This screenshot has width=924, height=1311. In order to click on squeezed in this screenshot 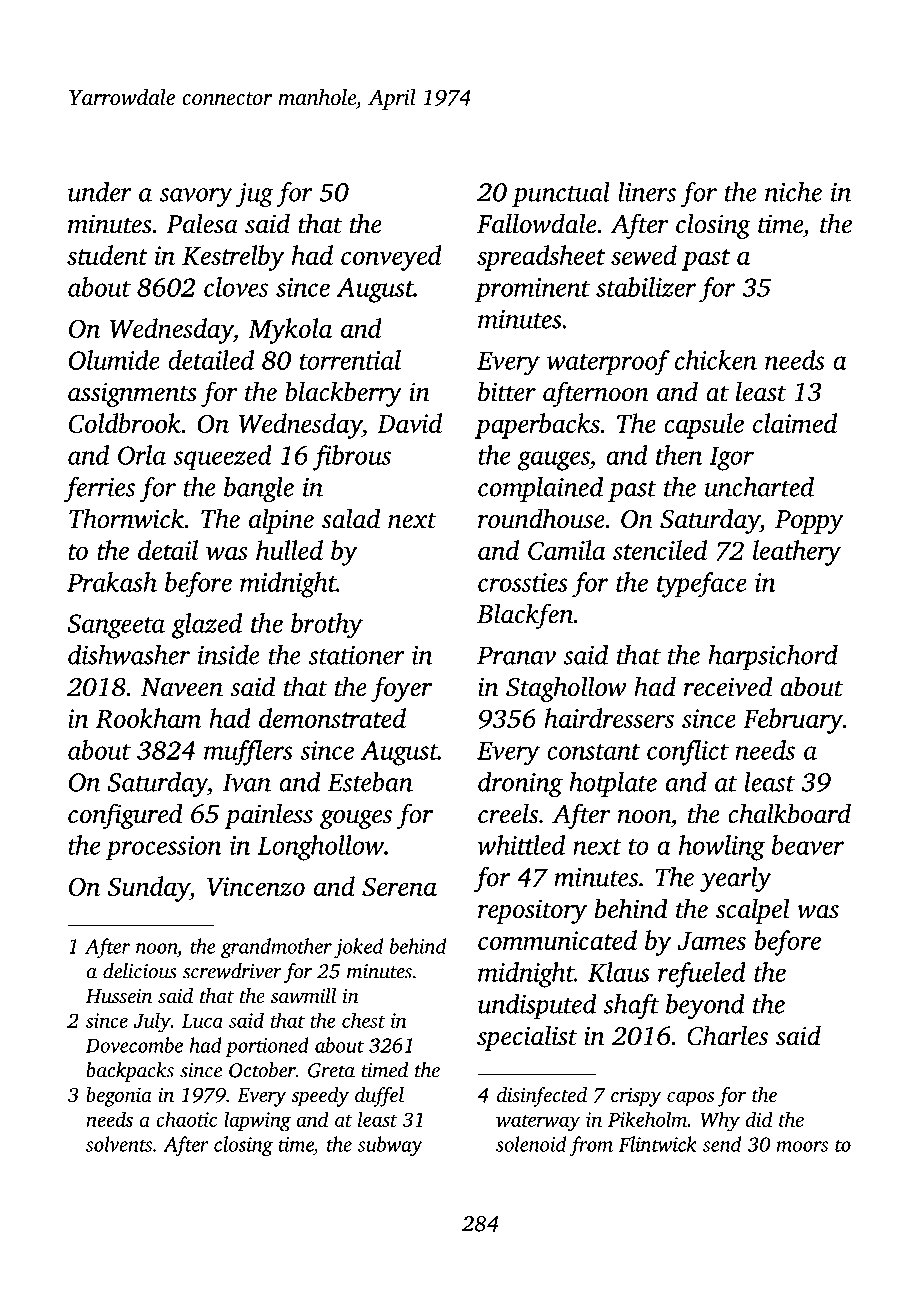, I will do `click(222, 458)`.
